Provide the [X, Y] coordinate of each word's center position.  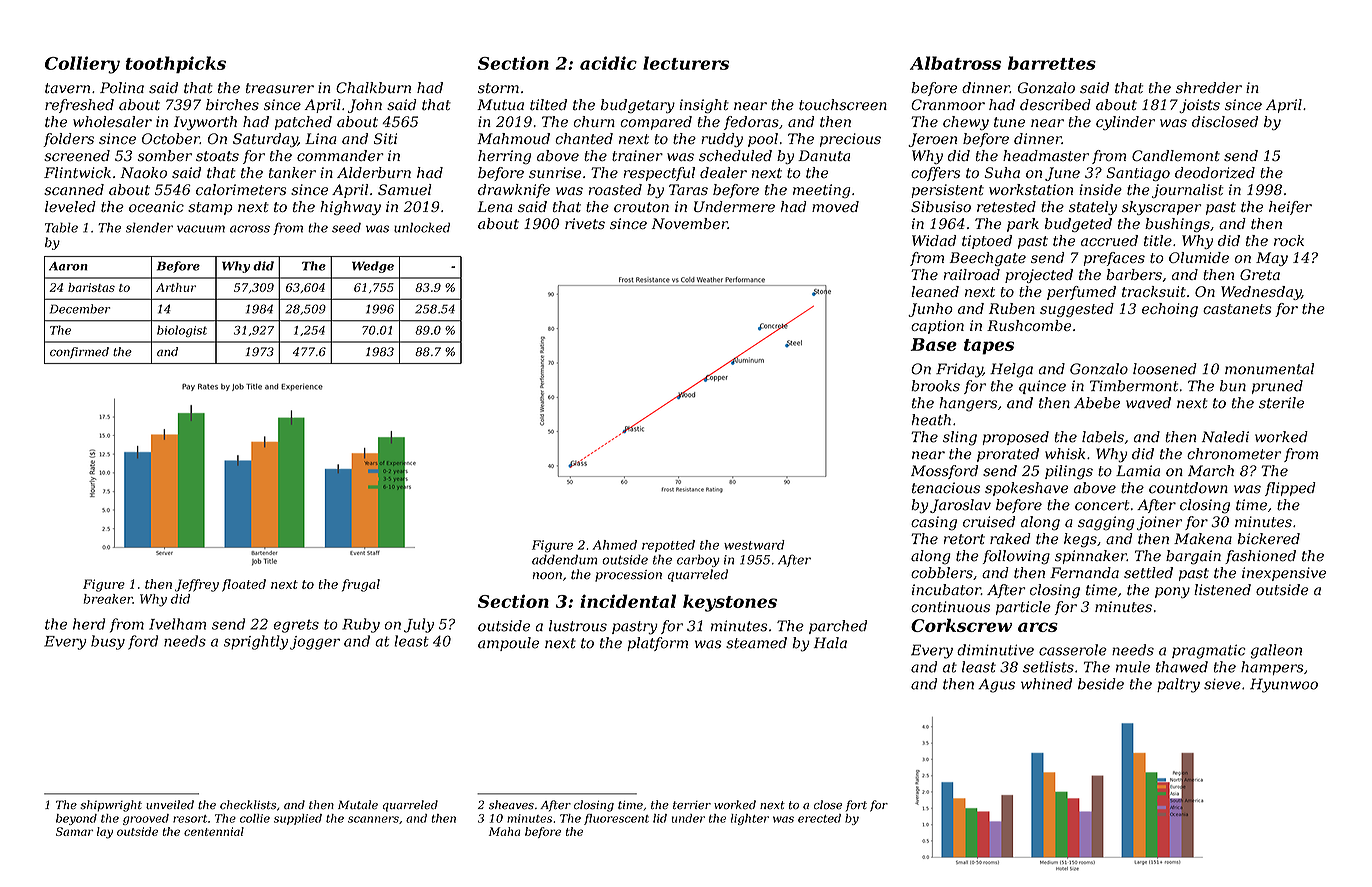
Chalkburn [373, 88]
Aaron [68, 266]
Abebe [1097, 403]
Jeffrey [197, 585]
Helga [1011, 370]
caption [937, 327]
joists [1199, 106]
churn [594, 122]
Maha [505, 831]
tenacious [946, 488]
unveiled [170, 805]
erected [819, 818]
